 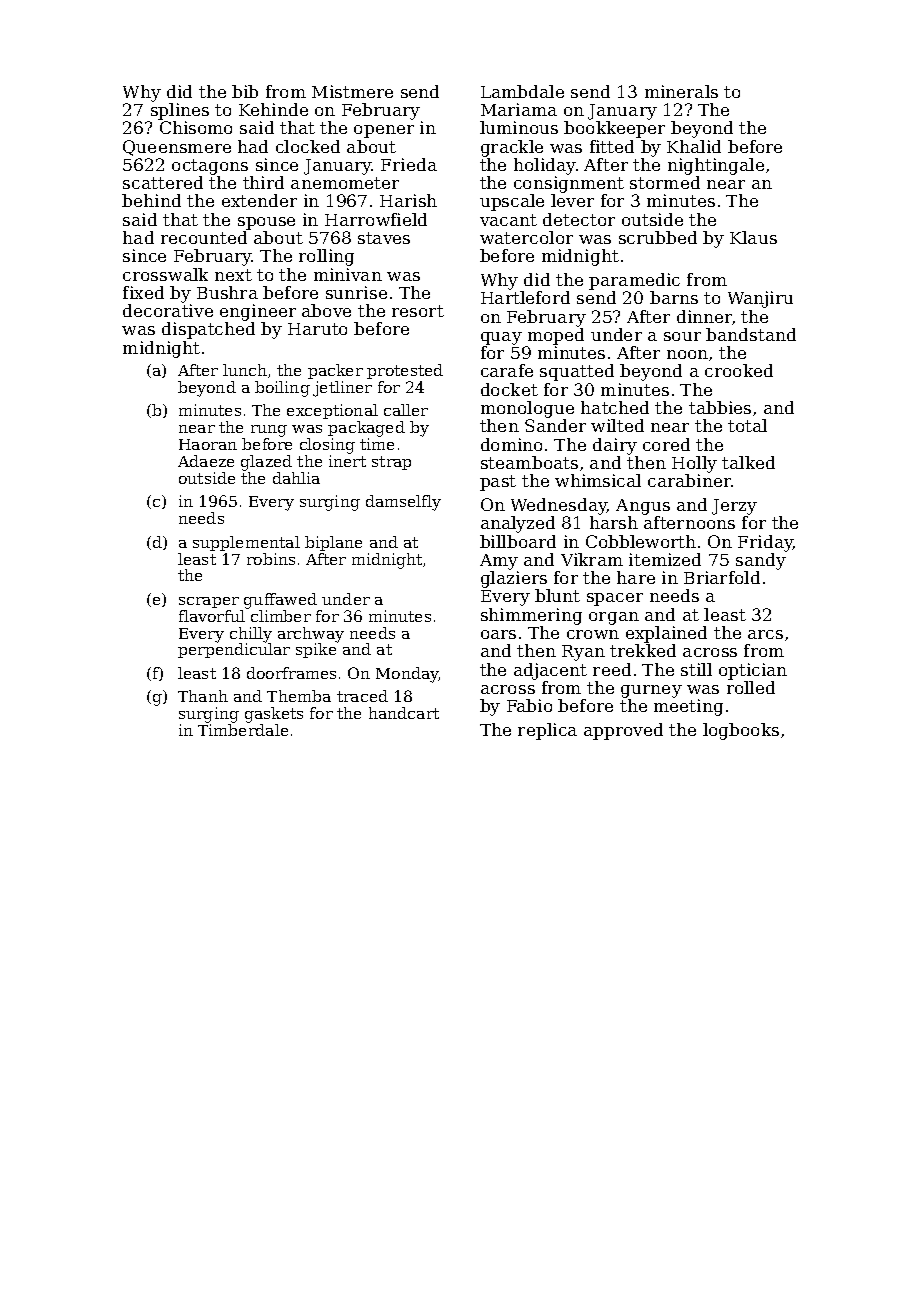 I want to click on crooked, so click(x=739, y=370).
